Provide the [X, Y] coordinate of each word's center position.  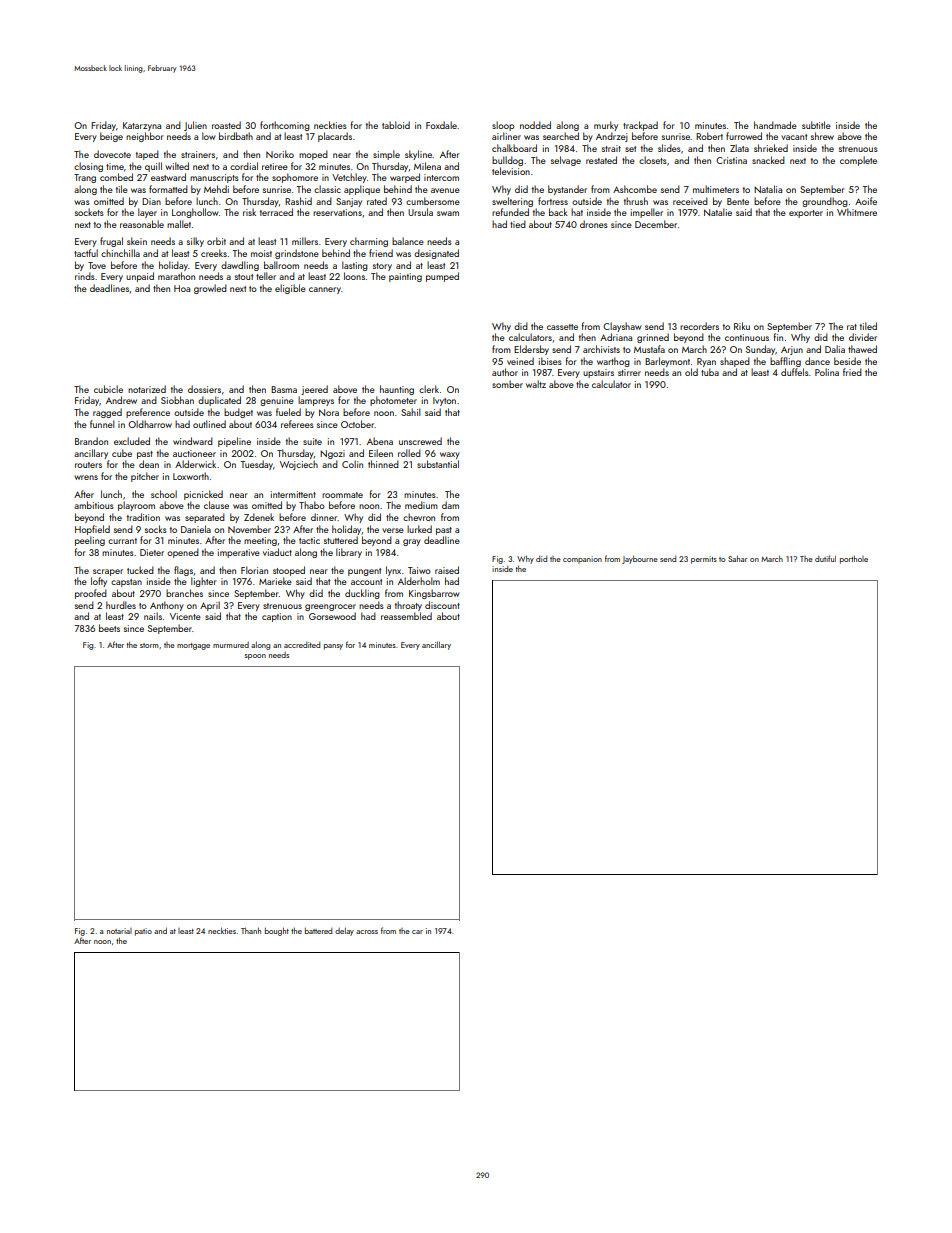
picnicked [203, 495]
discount [442, 605]
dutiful [825, 558]
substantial [438, 464]
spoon [255, 657]
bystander [567, 190]
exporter [806, 214]
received [690, 201]
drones [594, 224]
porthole [854, 559]
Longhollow [195, 213]
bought [277, 931]
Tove [97, 265]
